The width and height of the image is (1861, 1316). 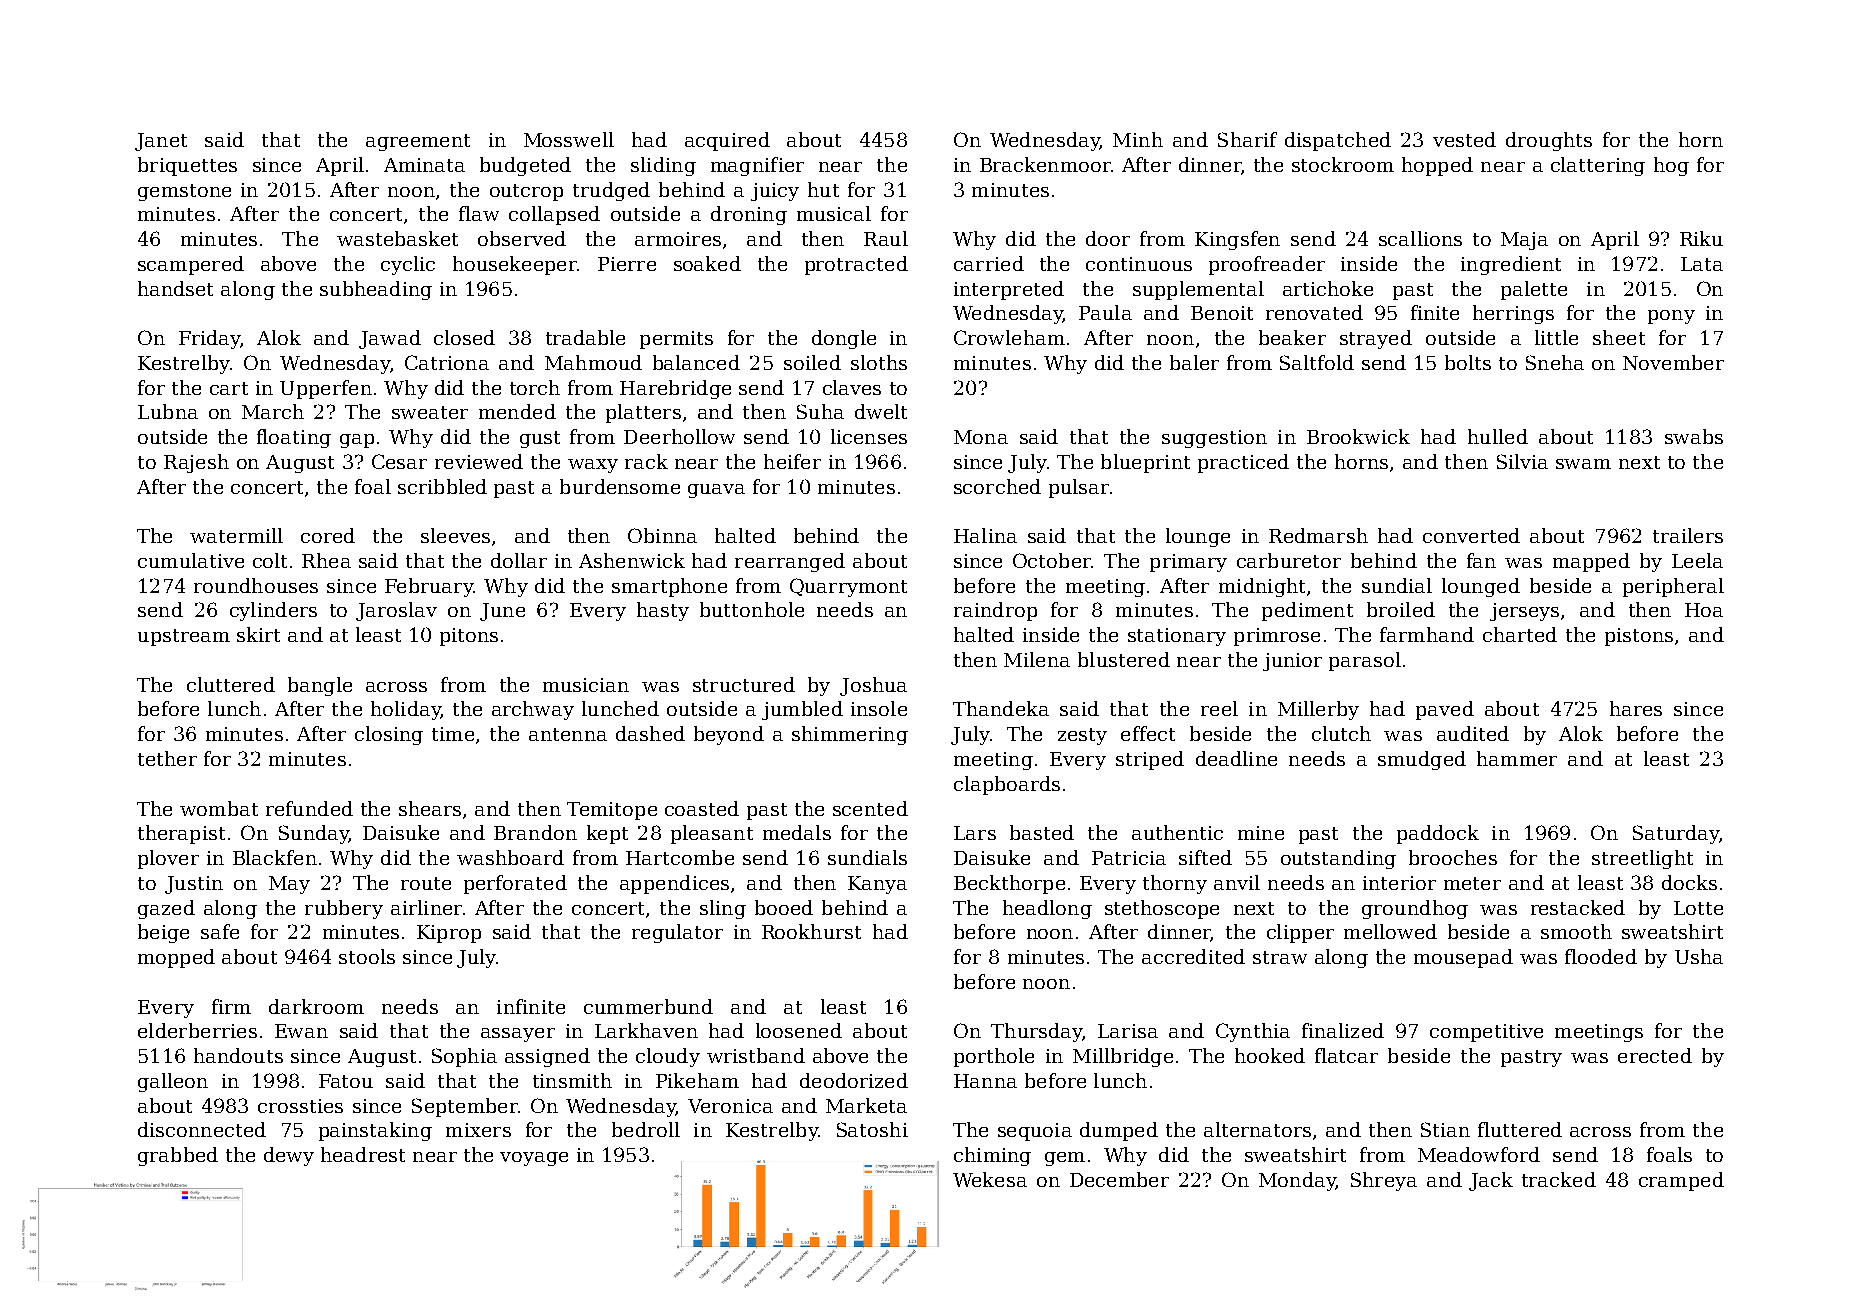 I want to click on Rajesh, so click(x=196, y=463).
